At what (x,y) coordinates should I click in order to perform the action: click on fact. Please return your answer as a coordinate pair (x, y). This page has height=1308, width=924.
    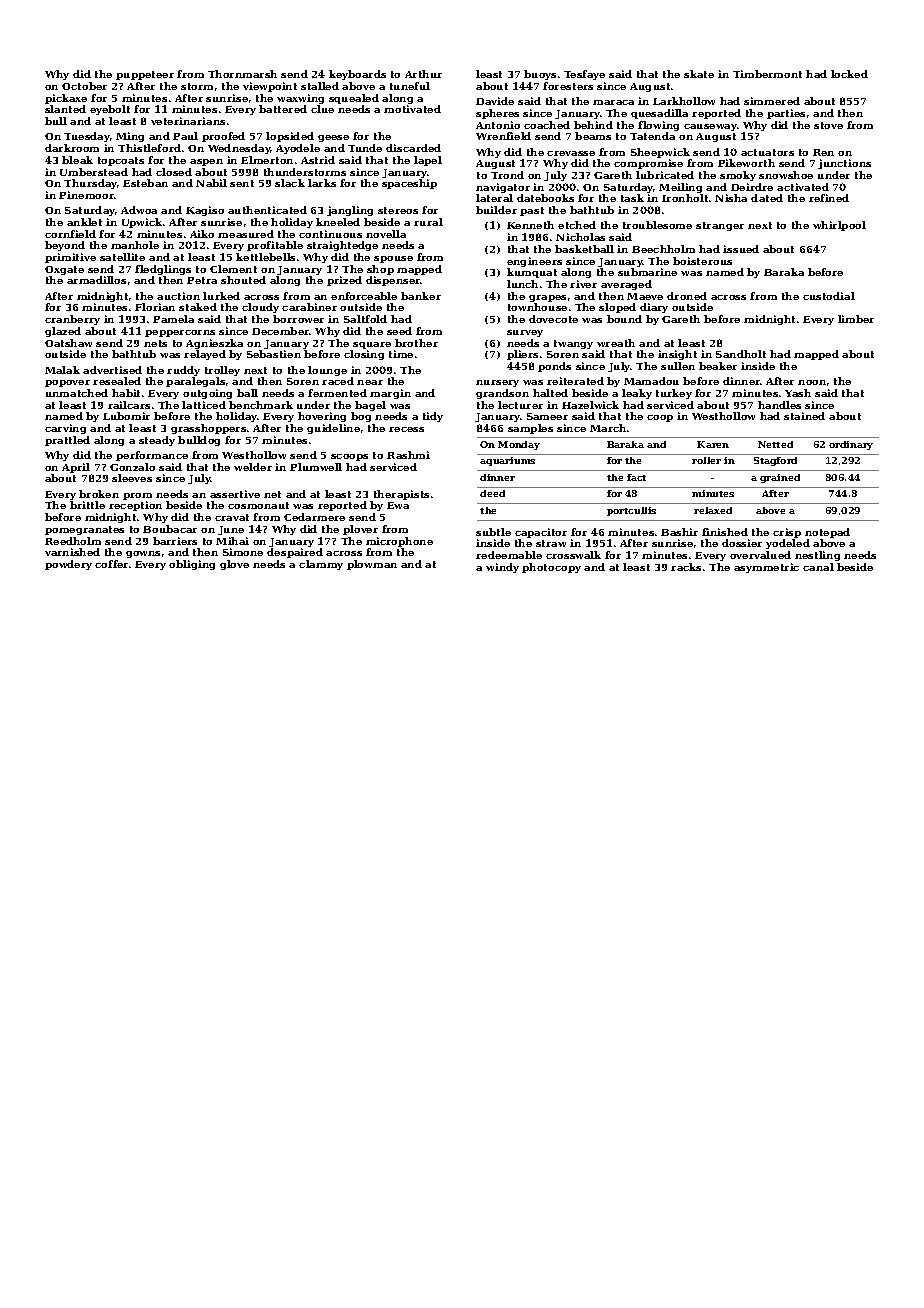
    Looking at the image, I should click on (636, 477).
